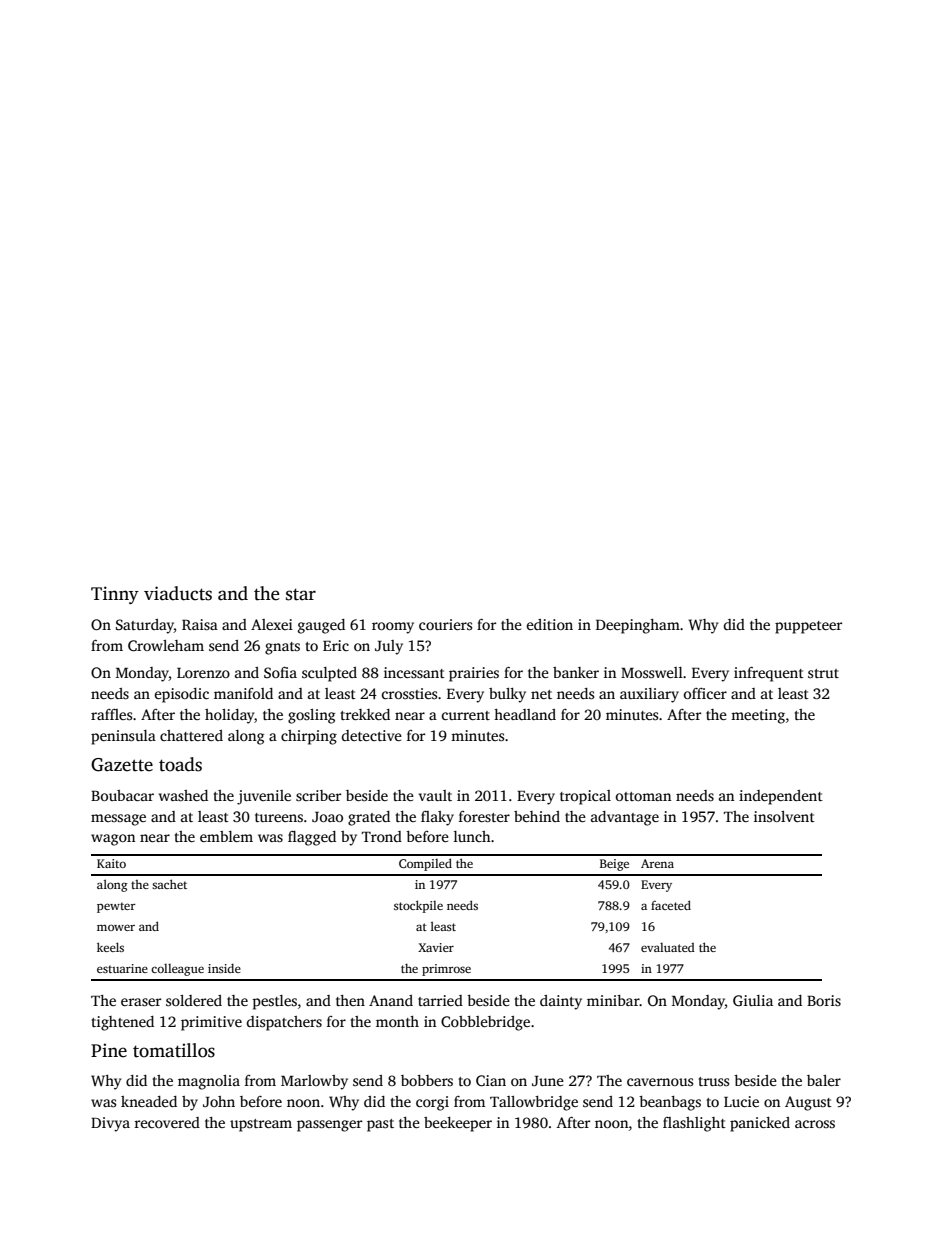  What do you see at coordinates (122, 968) in the screenshot?
I see `estuarine` at bounding box center [122, 968].
